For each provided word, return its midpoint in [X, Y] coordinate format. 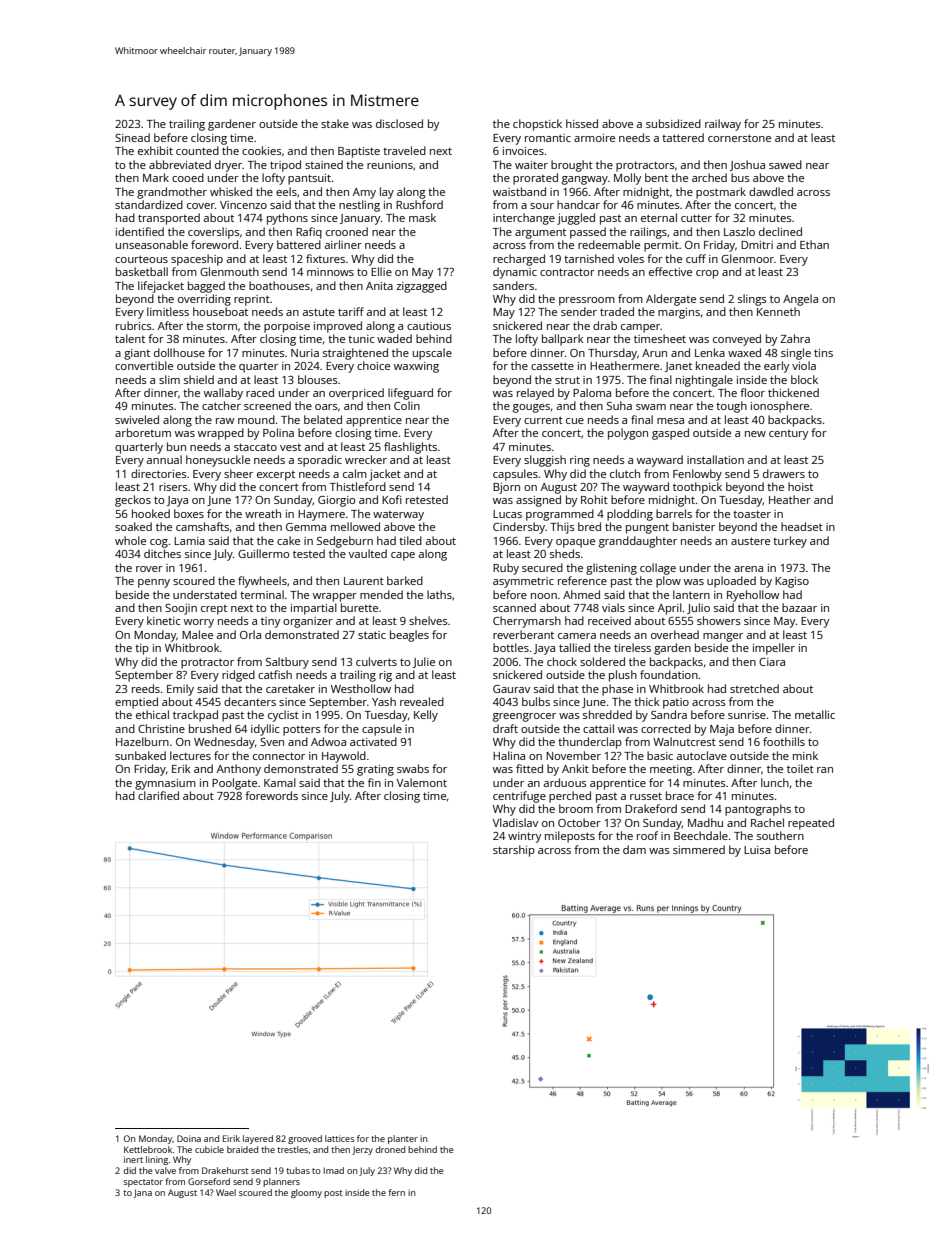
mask [422, 217]
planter [403, 1139]
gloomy [306, 1193]
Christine [161, 728]
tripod [285, 166]
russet [646, 796]
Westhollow [361, 688]
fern [396, 1192]
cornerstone [739, 138]
